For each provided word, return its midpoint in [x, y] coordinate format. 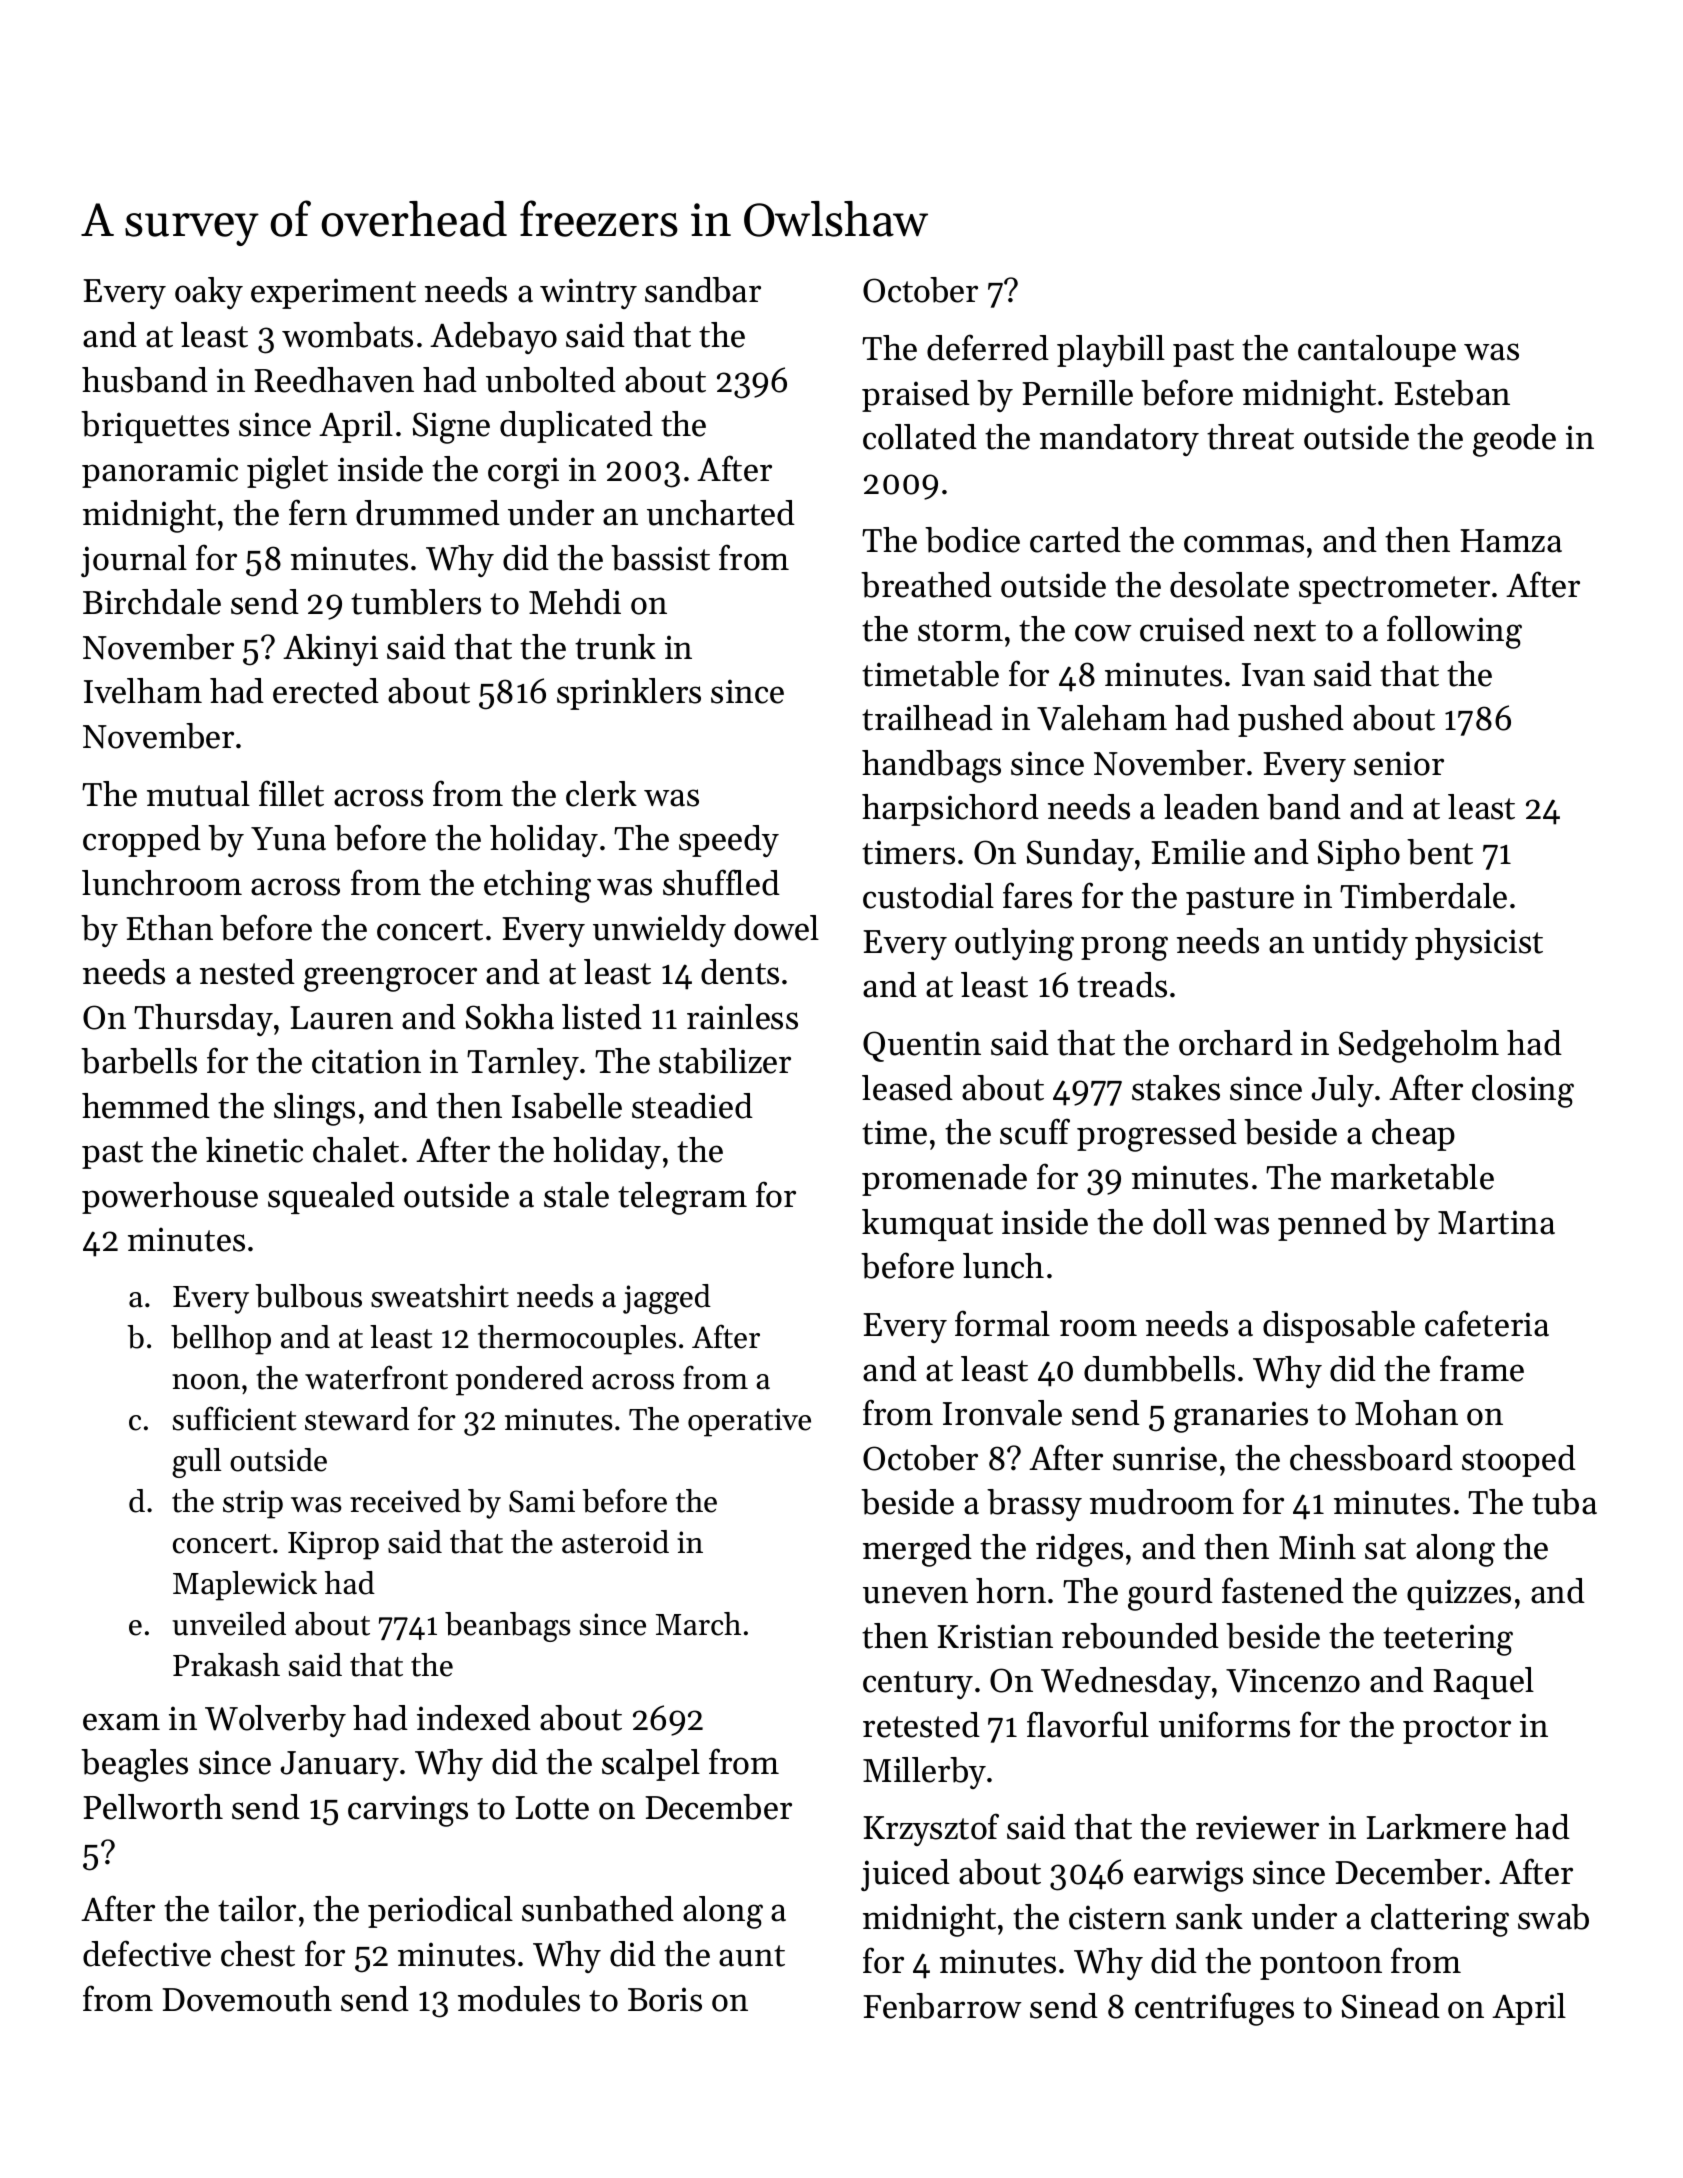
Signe [451, 428]
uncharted [721, 513]
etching [537, 886]
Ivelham [143, 691]
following [1454, 632]
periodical [440, 1912]
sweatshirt [440, 1296]
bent [1440, 852]
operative [749, 1422]
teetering [1448, 1640]
